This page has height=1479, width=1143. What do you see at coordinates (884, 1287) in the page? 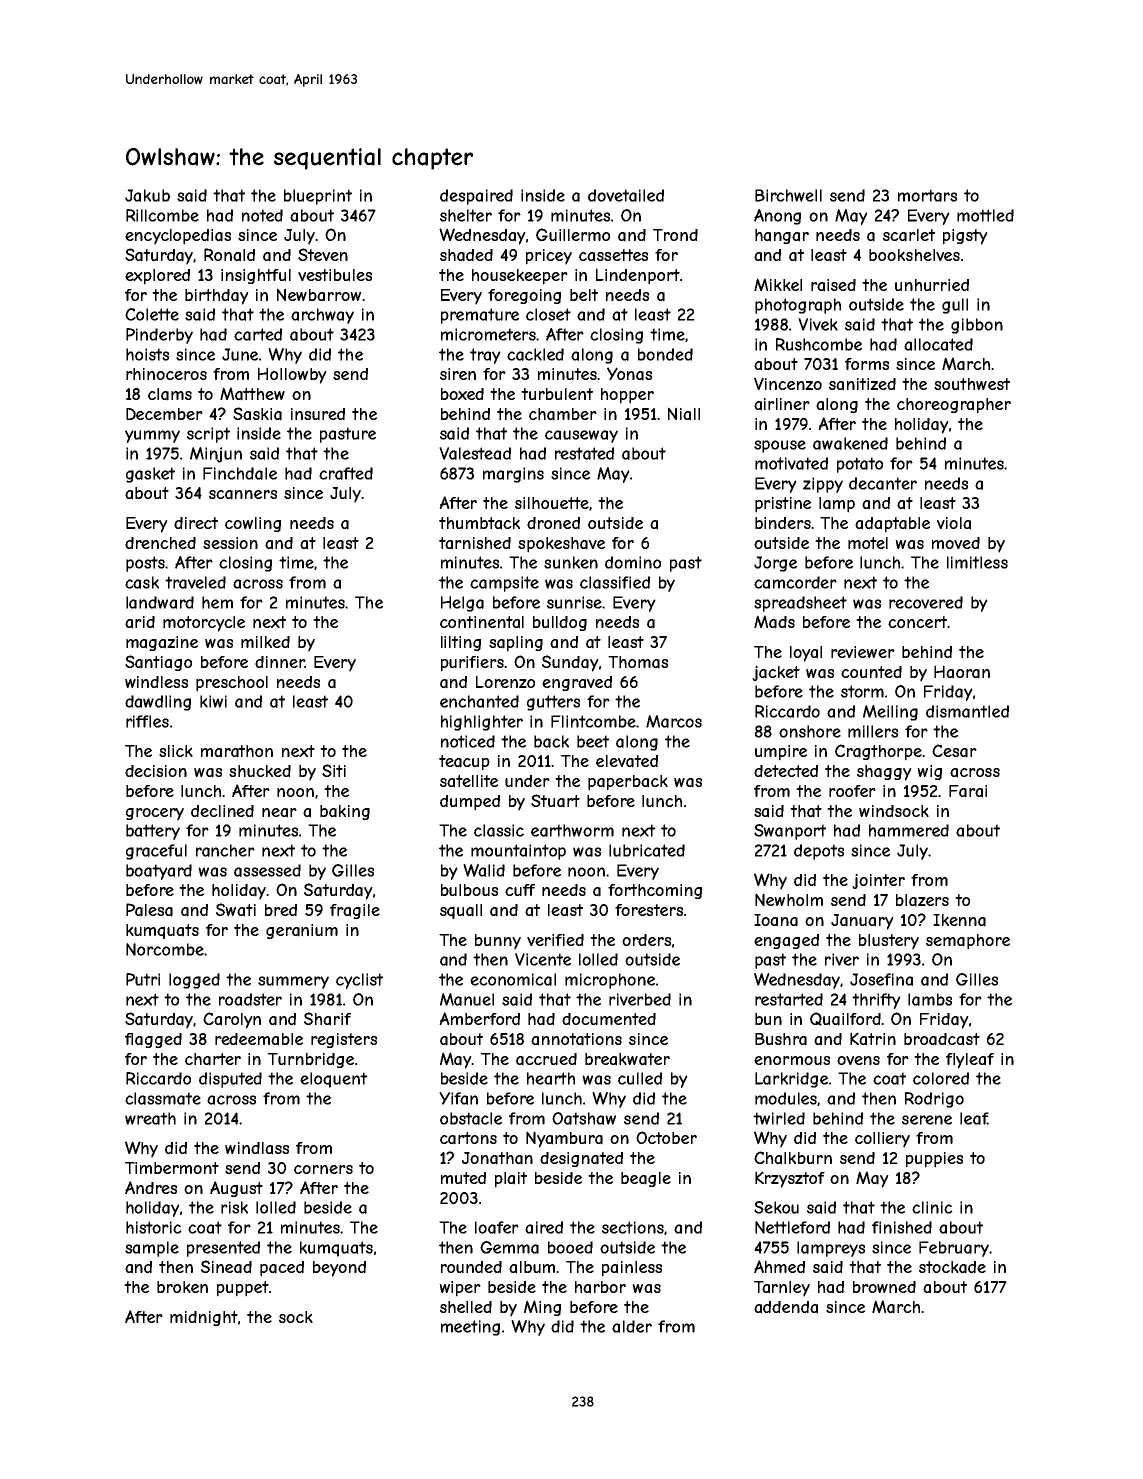
I see `browned` at bounding box center [884, 1287].
